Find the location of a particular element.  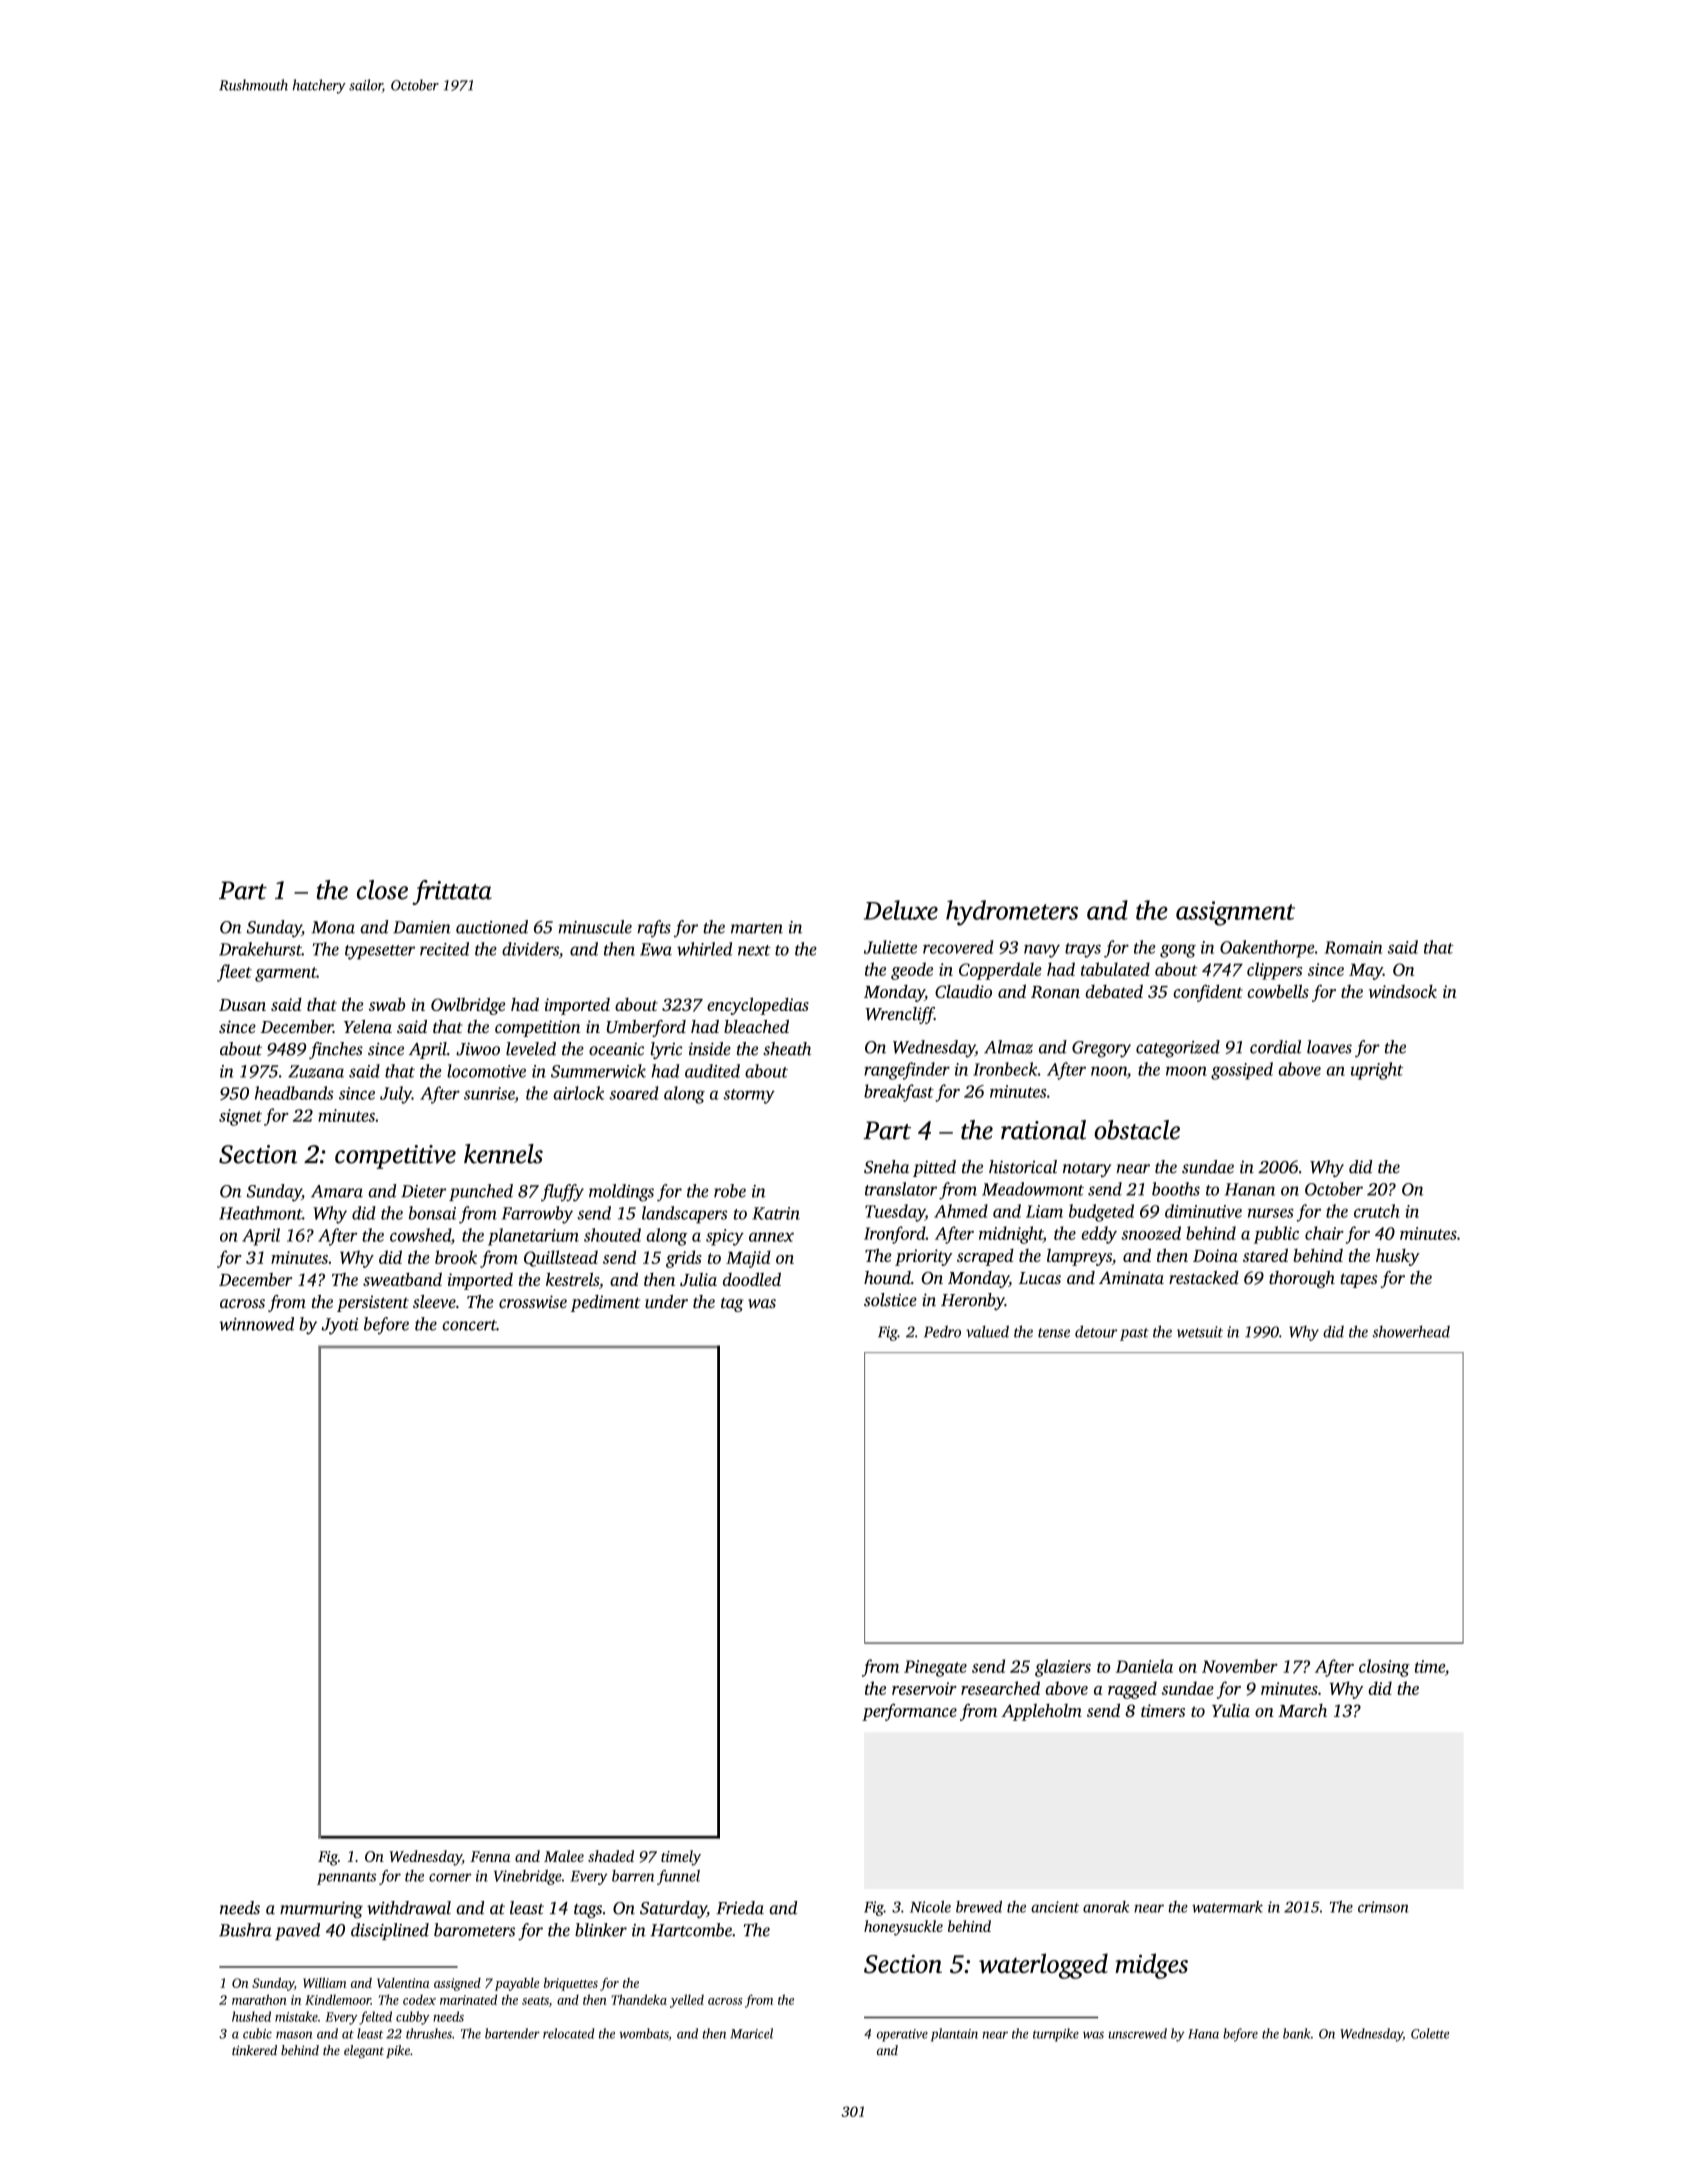

thorough is located at coordinates (1302, 1279).
